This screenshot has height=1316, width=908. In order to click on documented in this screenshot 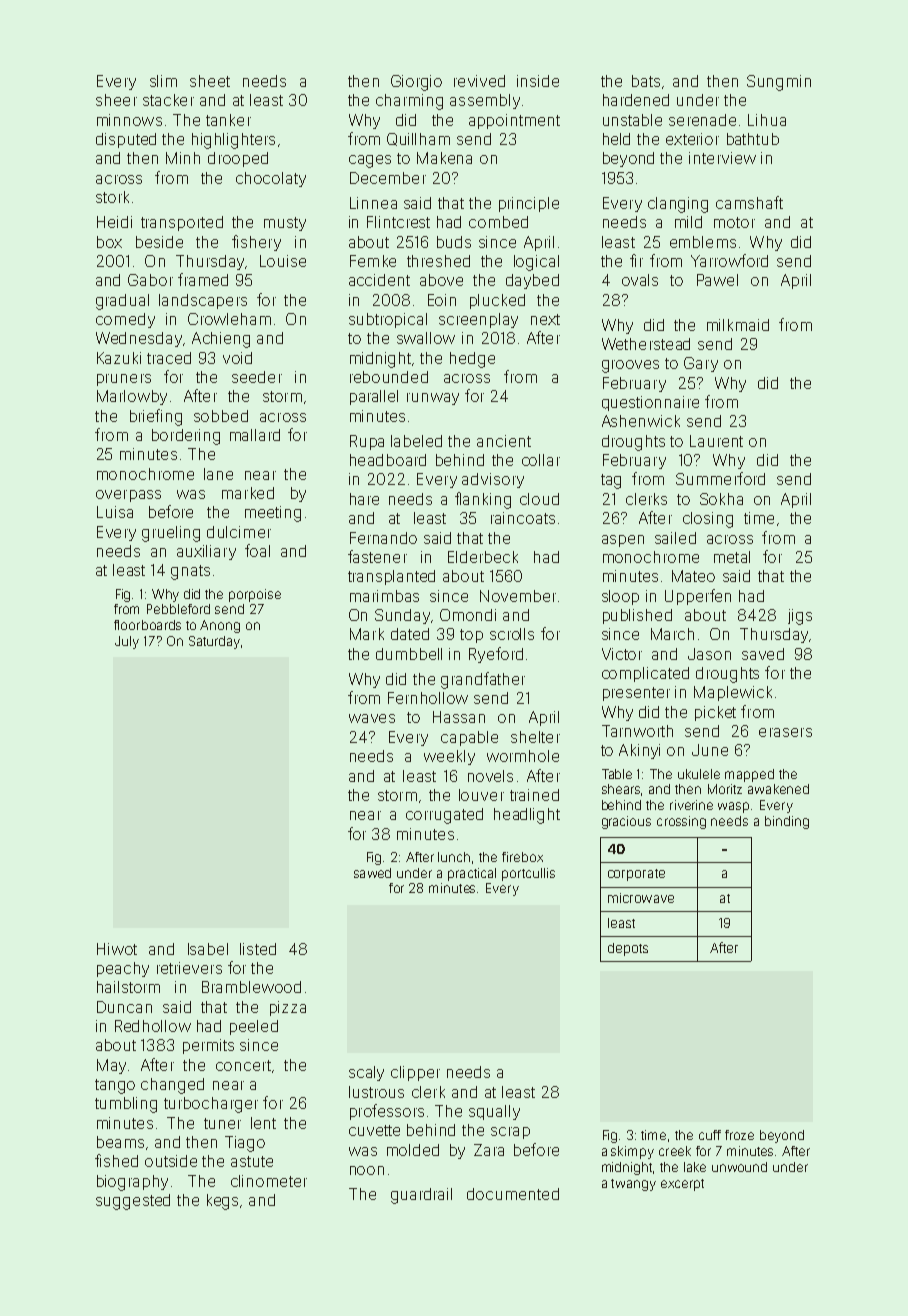, I will do `click(513, 1194)`.
